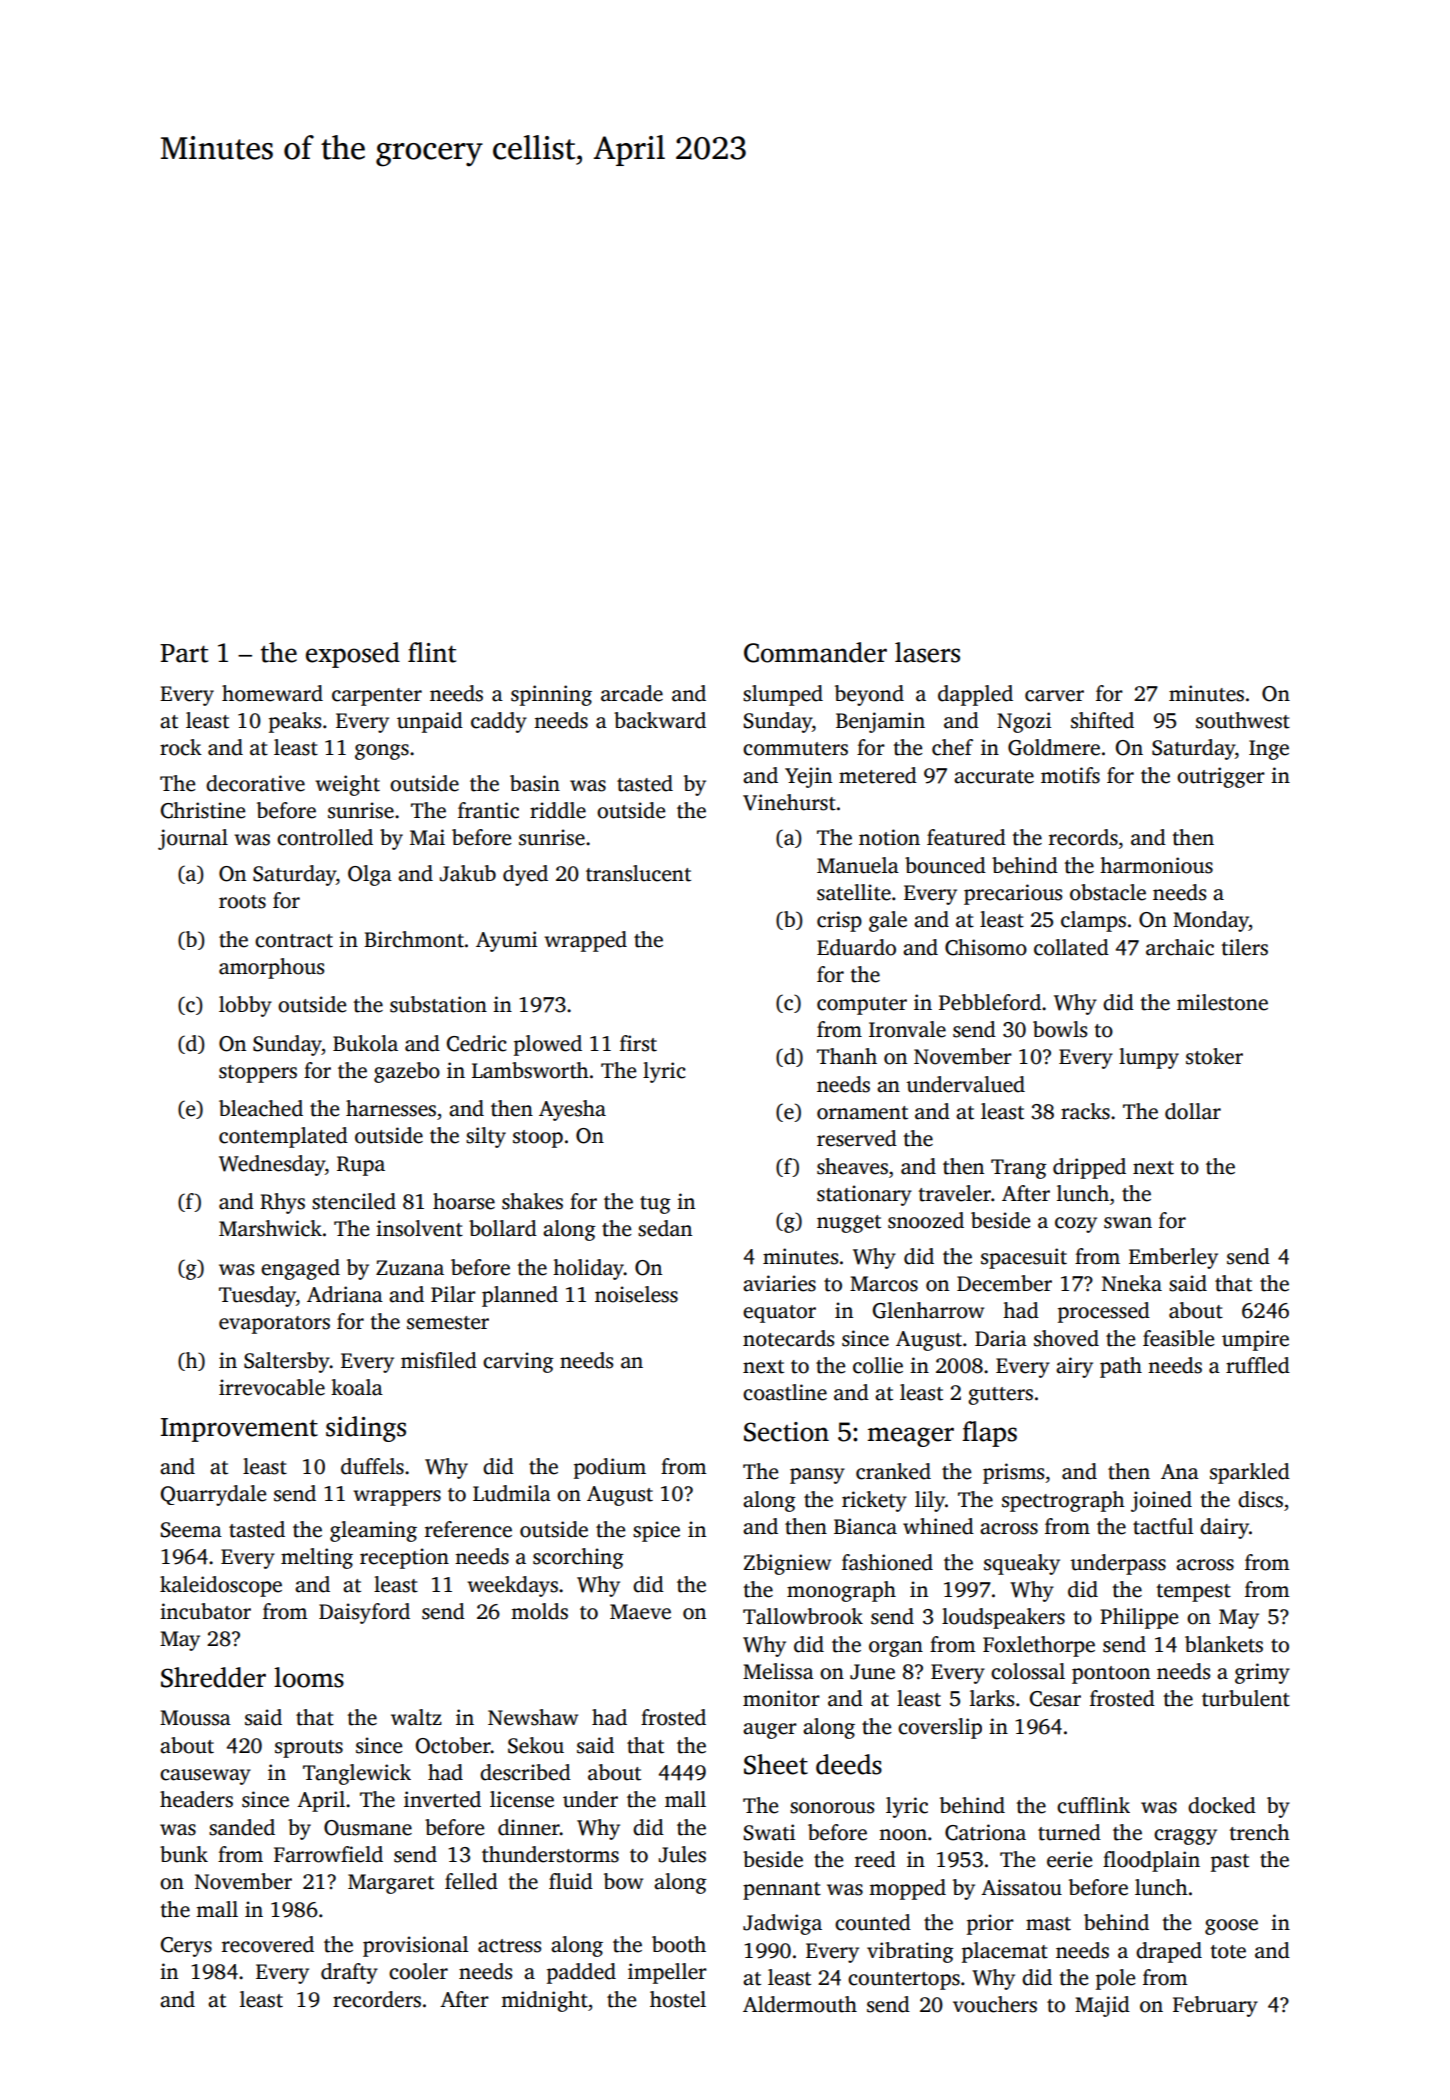 This screenshot has width=1450, height=2100. I want to click on kaleidoscope, so click(221, 1586).
